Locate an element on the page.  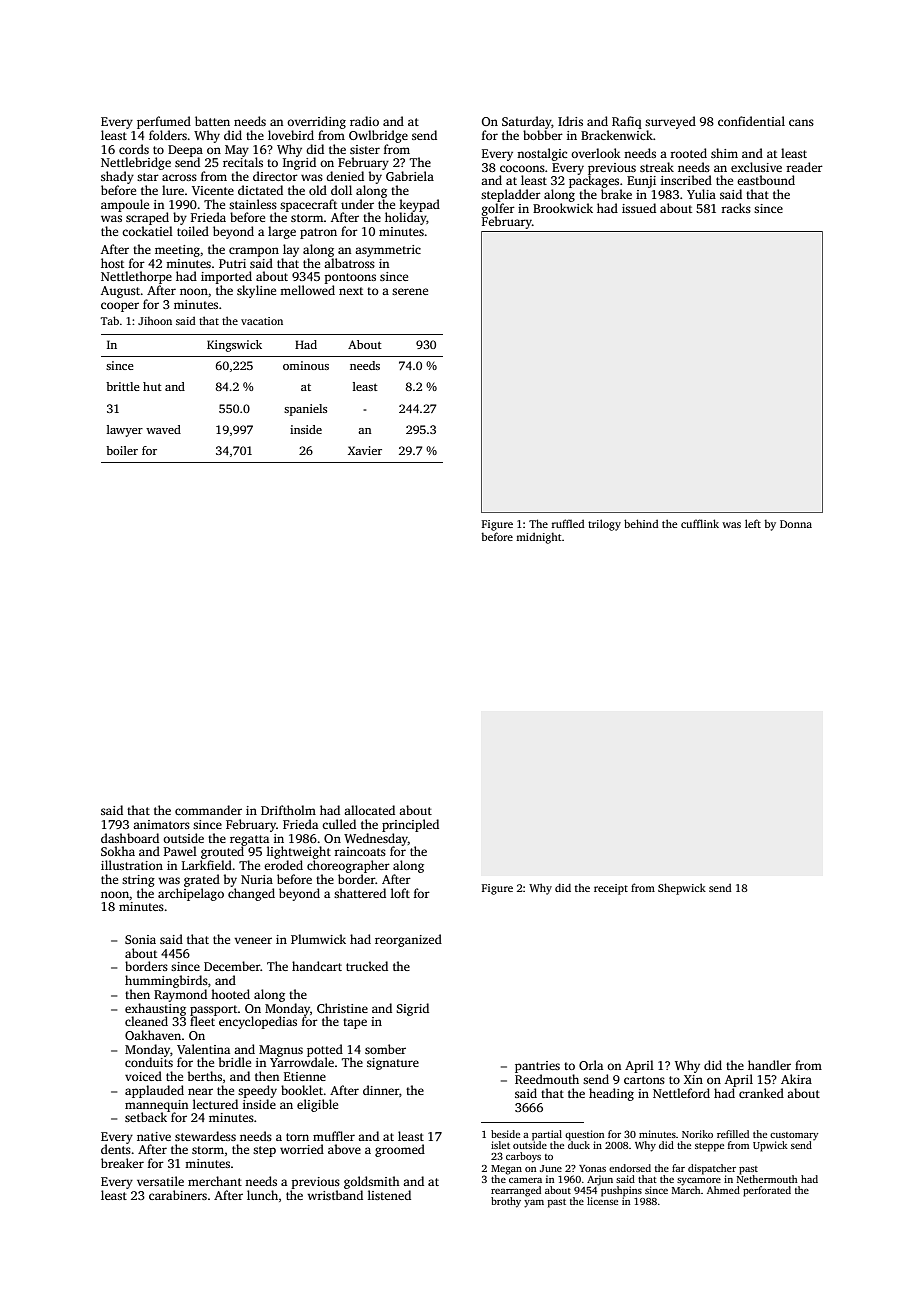
reader is located at coordinates (804, 167).
